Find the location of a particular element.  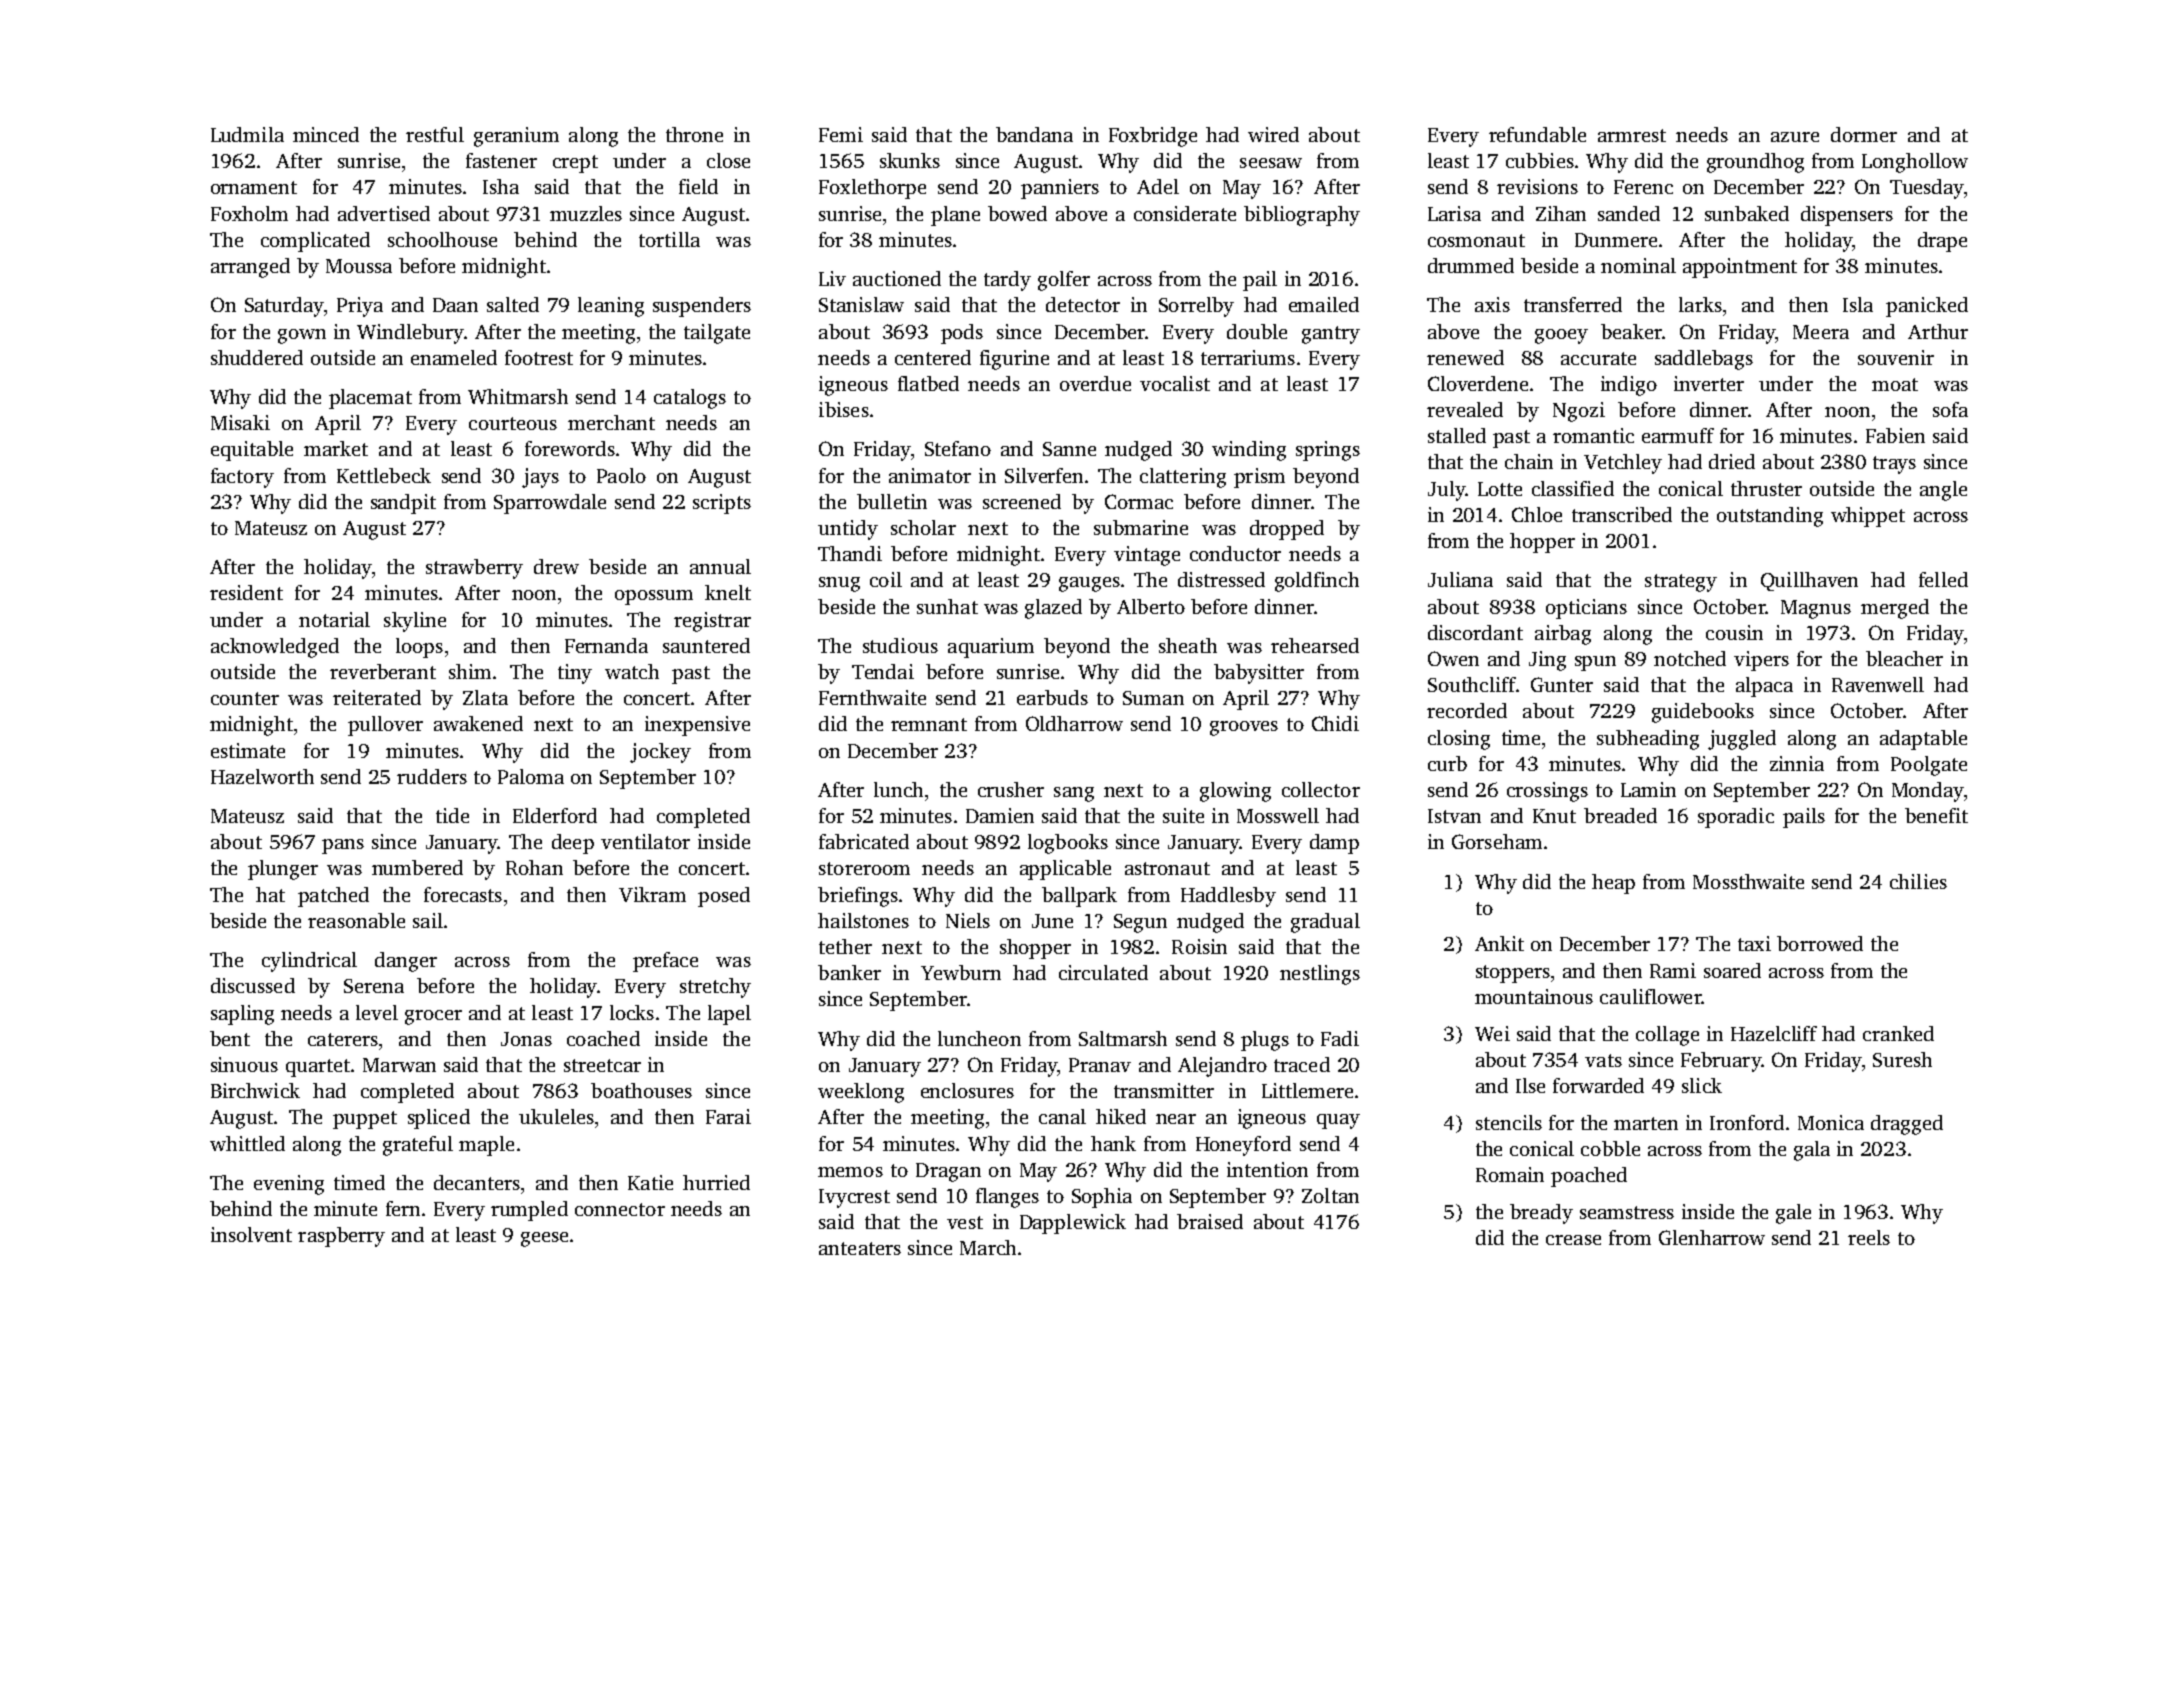

strategy is located at coordinates (1681, 583).
